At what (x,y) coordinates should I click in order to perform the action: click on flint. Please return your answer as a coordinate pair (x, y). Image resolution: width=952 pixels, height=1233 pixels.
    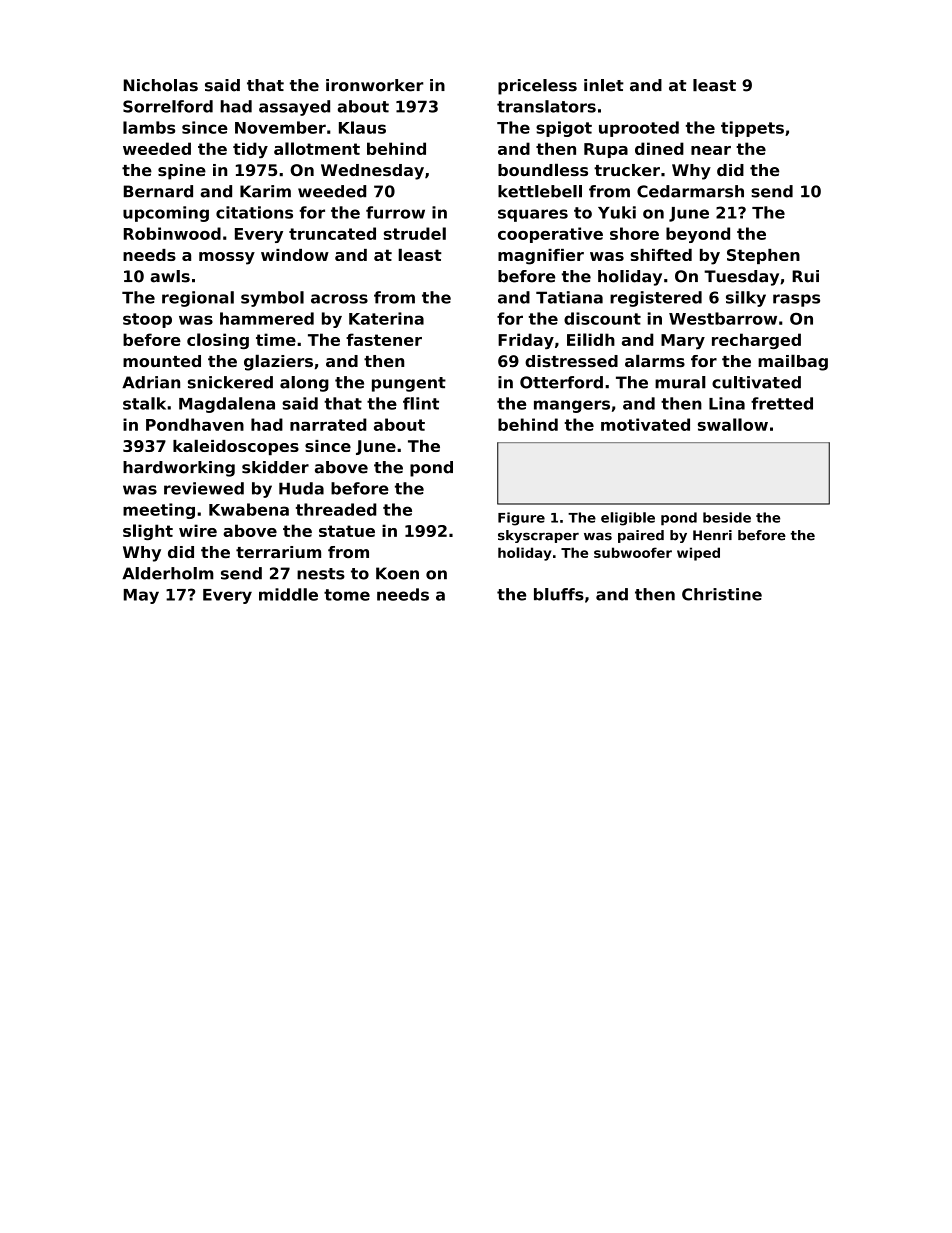
    Looking at the image, I should click on (421, 403).
